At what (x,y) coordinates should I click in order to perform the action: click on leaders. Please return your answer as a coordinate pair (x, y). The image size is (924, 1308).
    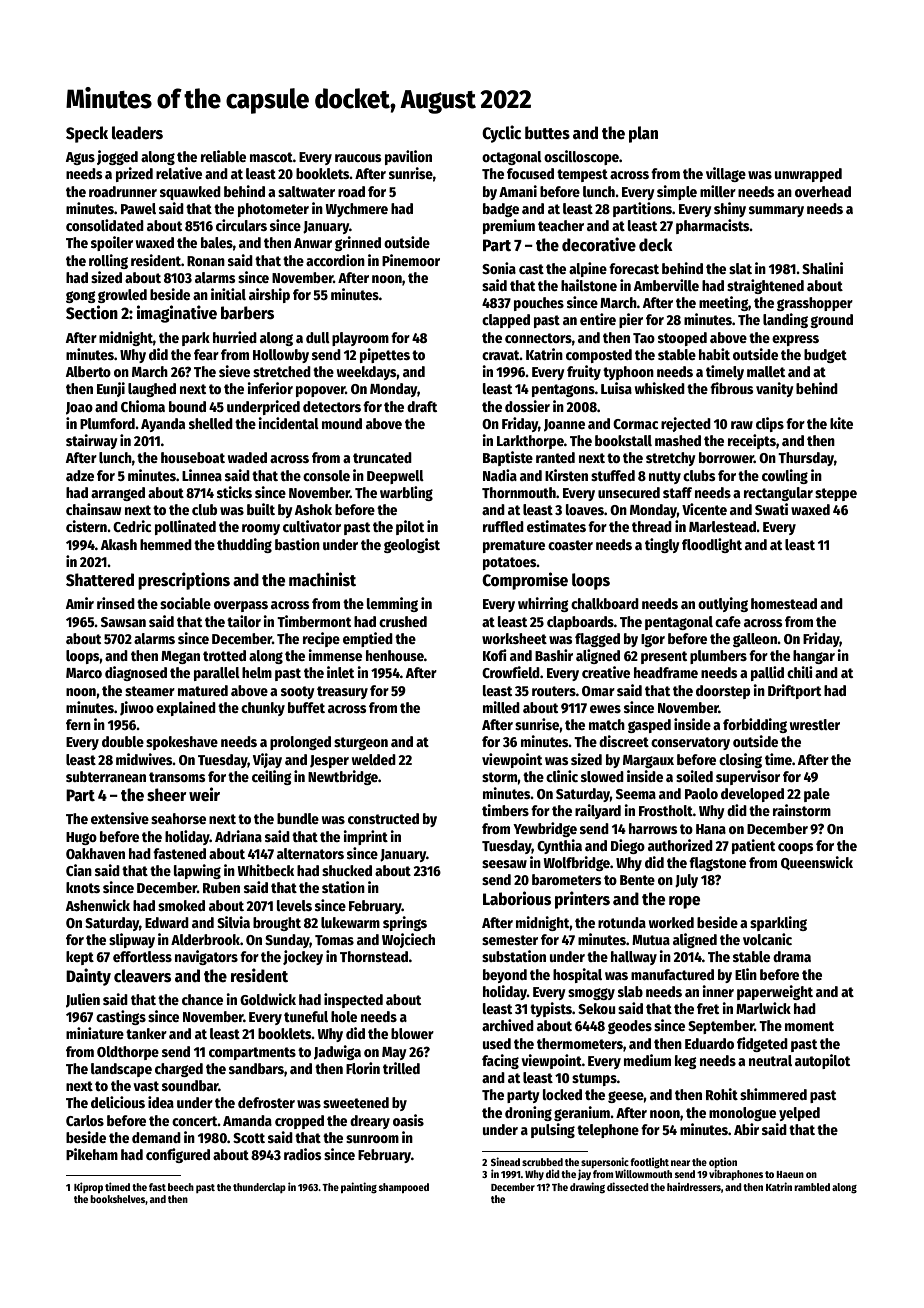
    Looking at the image, I should click on (137, 133).
